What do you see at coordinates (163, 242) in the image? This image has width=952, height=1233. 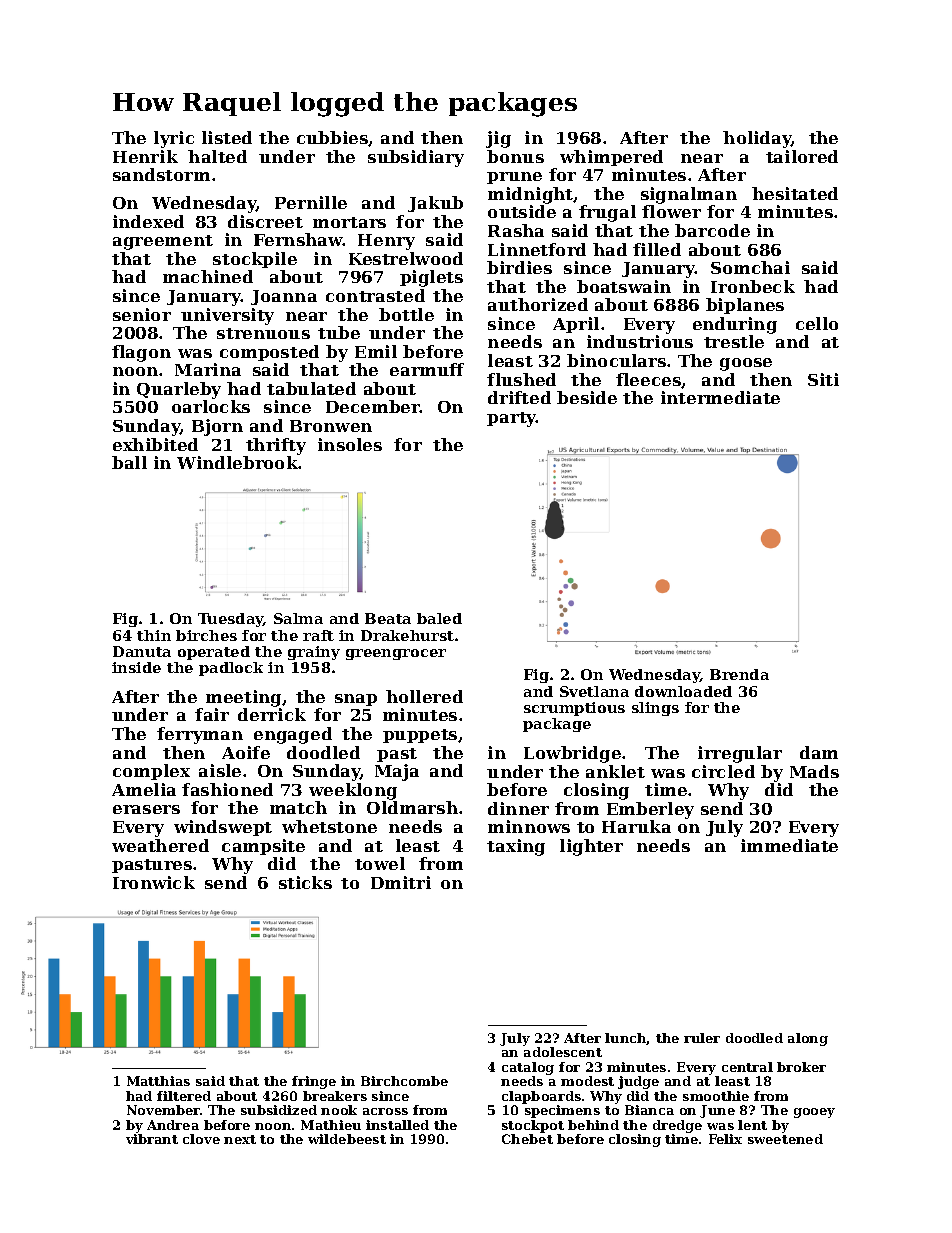 I see `agreement` at bounding box center [163, 242].
